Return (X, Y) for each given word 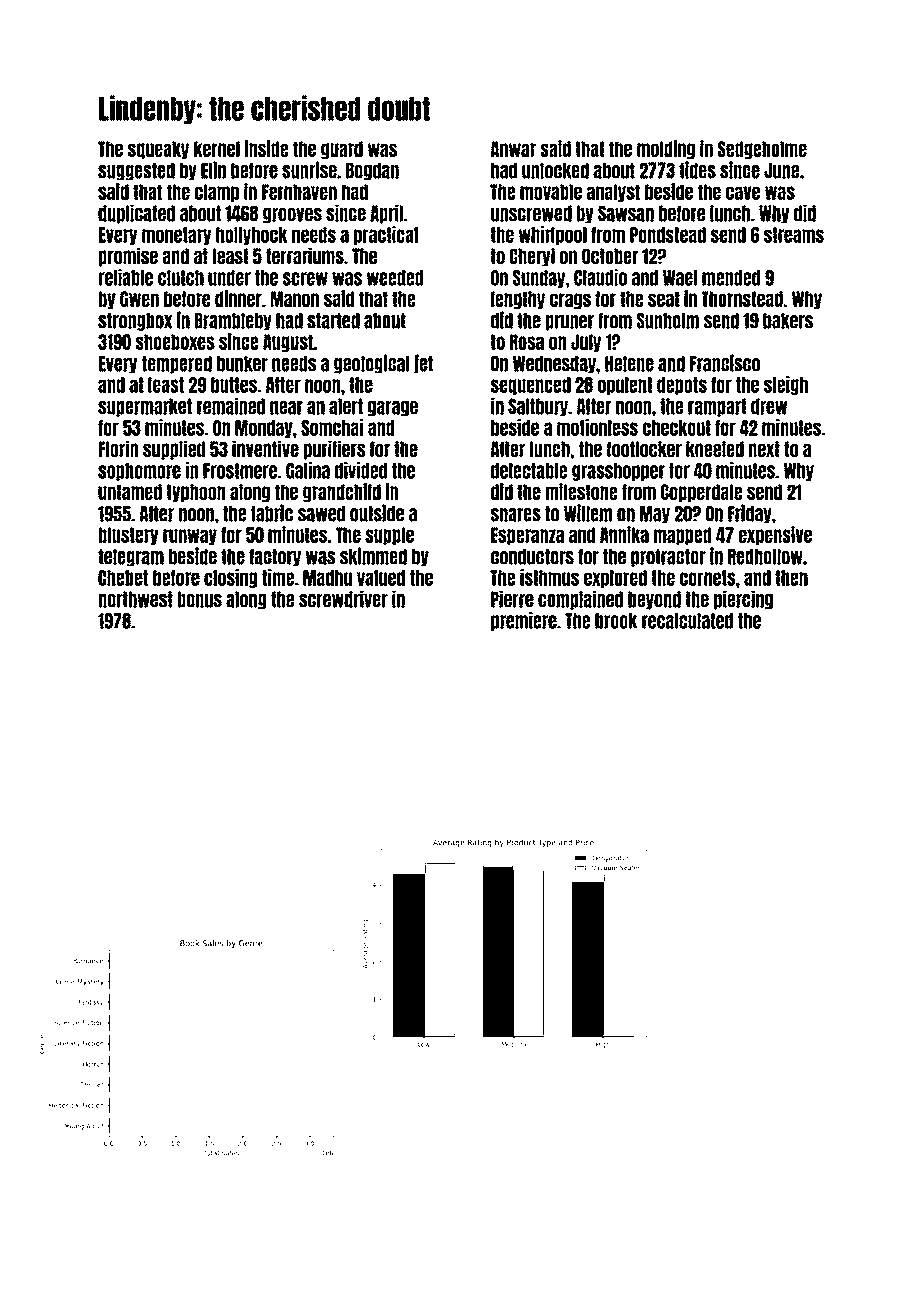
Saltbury (538, 407)
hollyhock (252, 236)
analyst (613, 193)
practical (386, 235)
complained (580, 600)
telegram (131, 558)
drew (769, 406)
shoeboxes (175, 342)
